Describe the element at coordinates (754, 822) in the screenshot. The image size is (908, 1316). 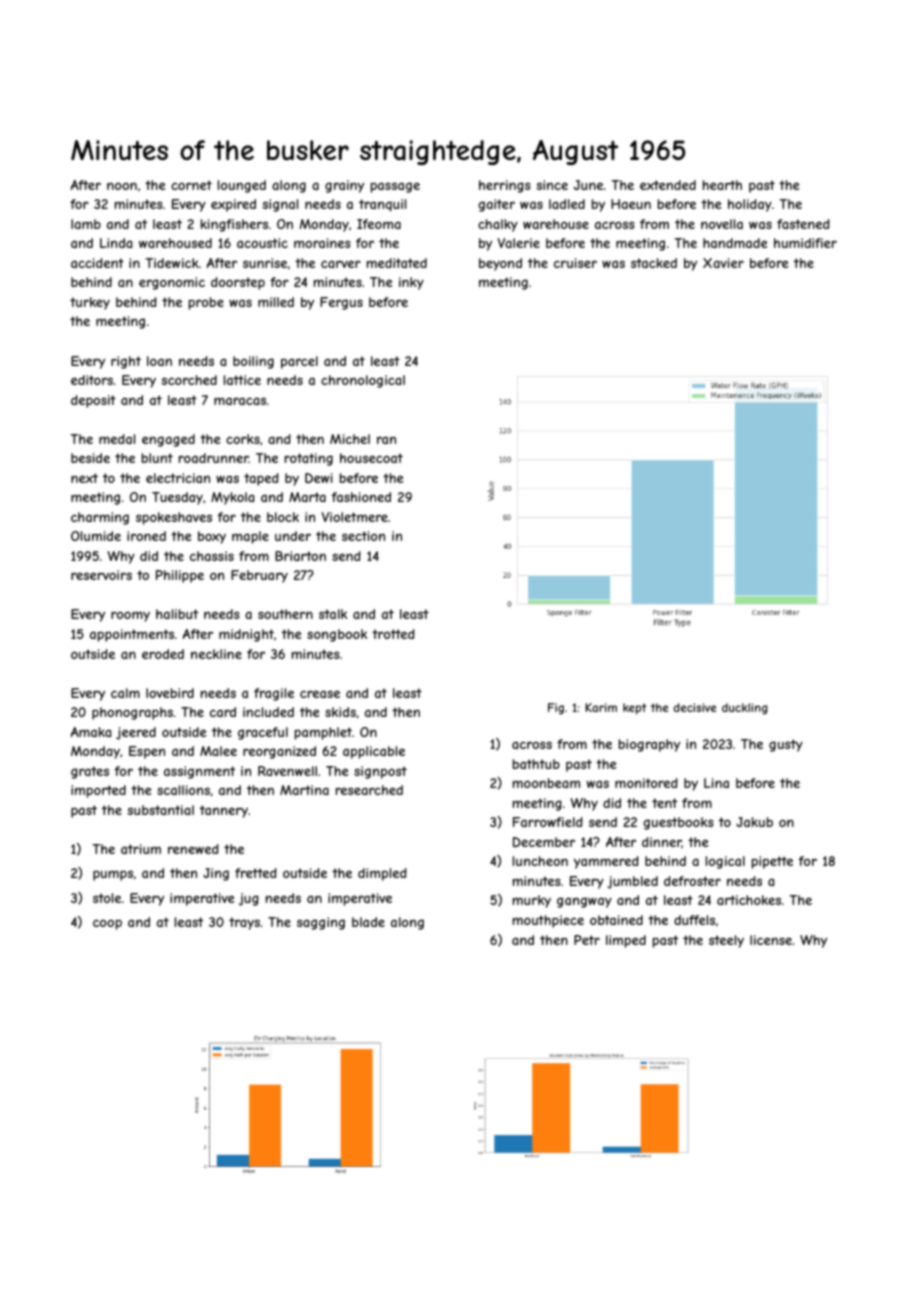
I see `Jakub` at that location.
